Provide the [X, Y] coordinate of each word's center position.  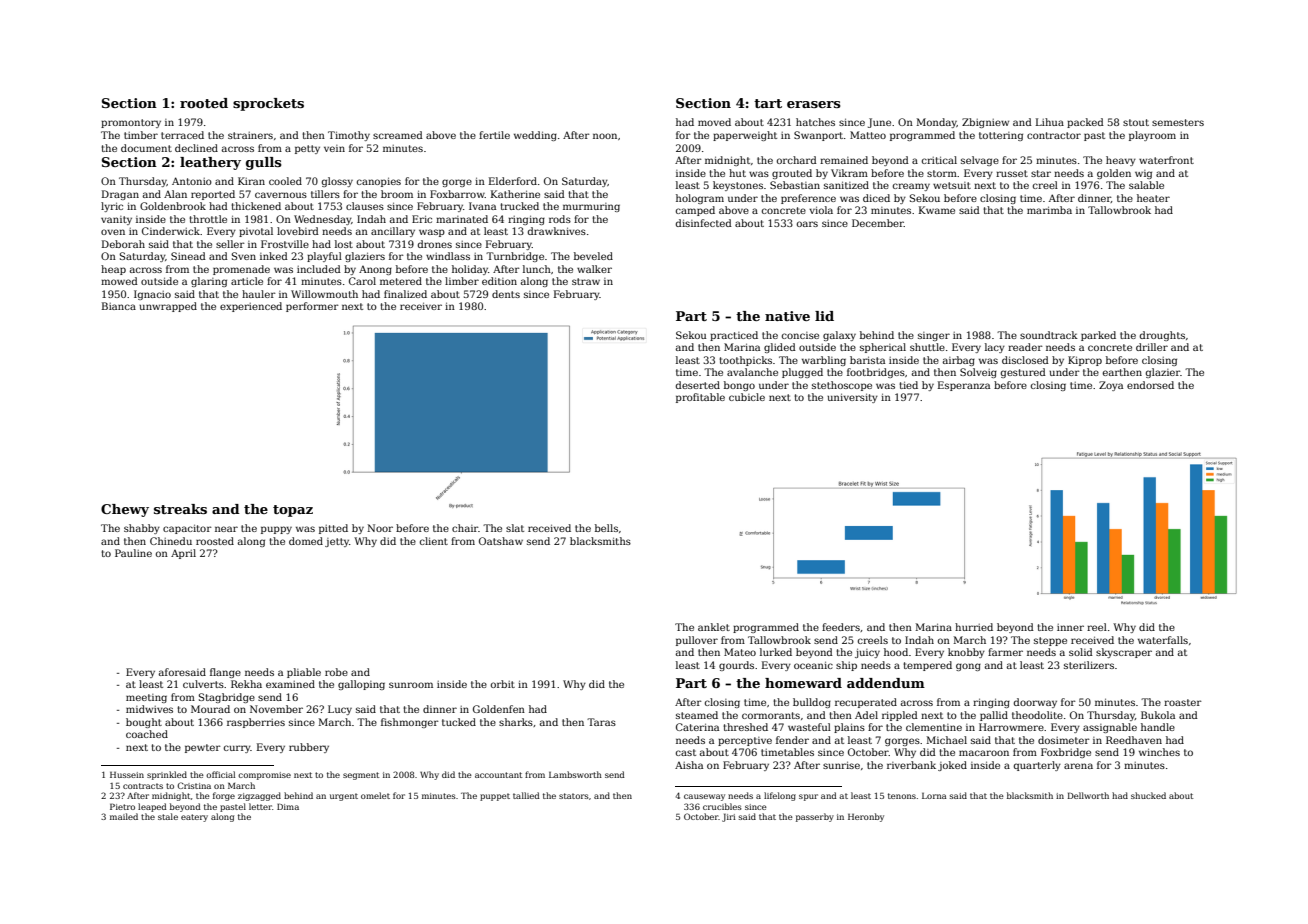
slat [515, 528]
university [852, 398]
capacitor [187, 529]
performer [312, 307]
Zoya [1111, 386]
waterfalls [1163, 640]
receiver [421, 306]
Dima [288, 807]
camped [695, 211]
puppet [495, 797]
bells [606, 528]
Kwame [937, 210]
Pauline [133, 553]
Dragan [120, 195]
